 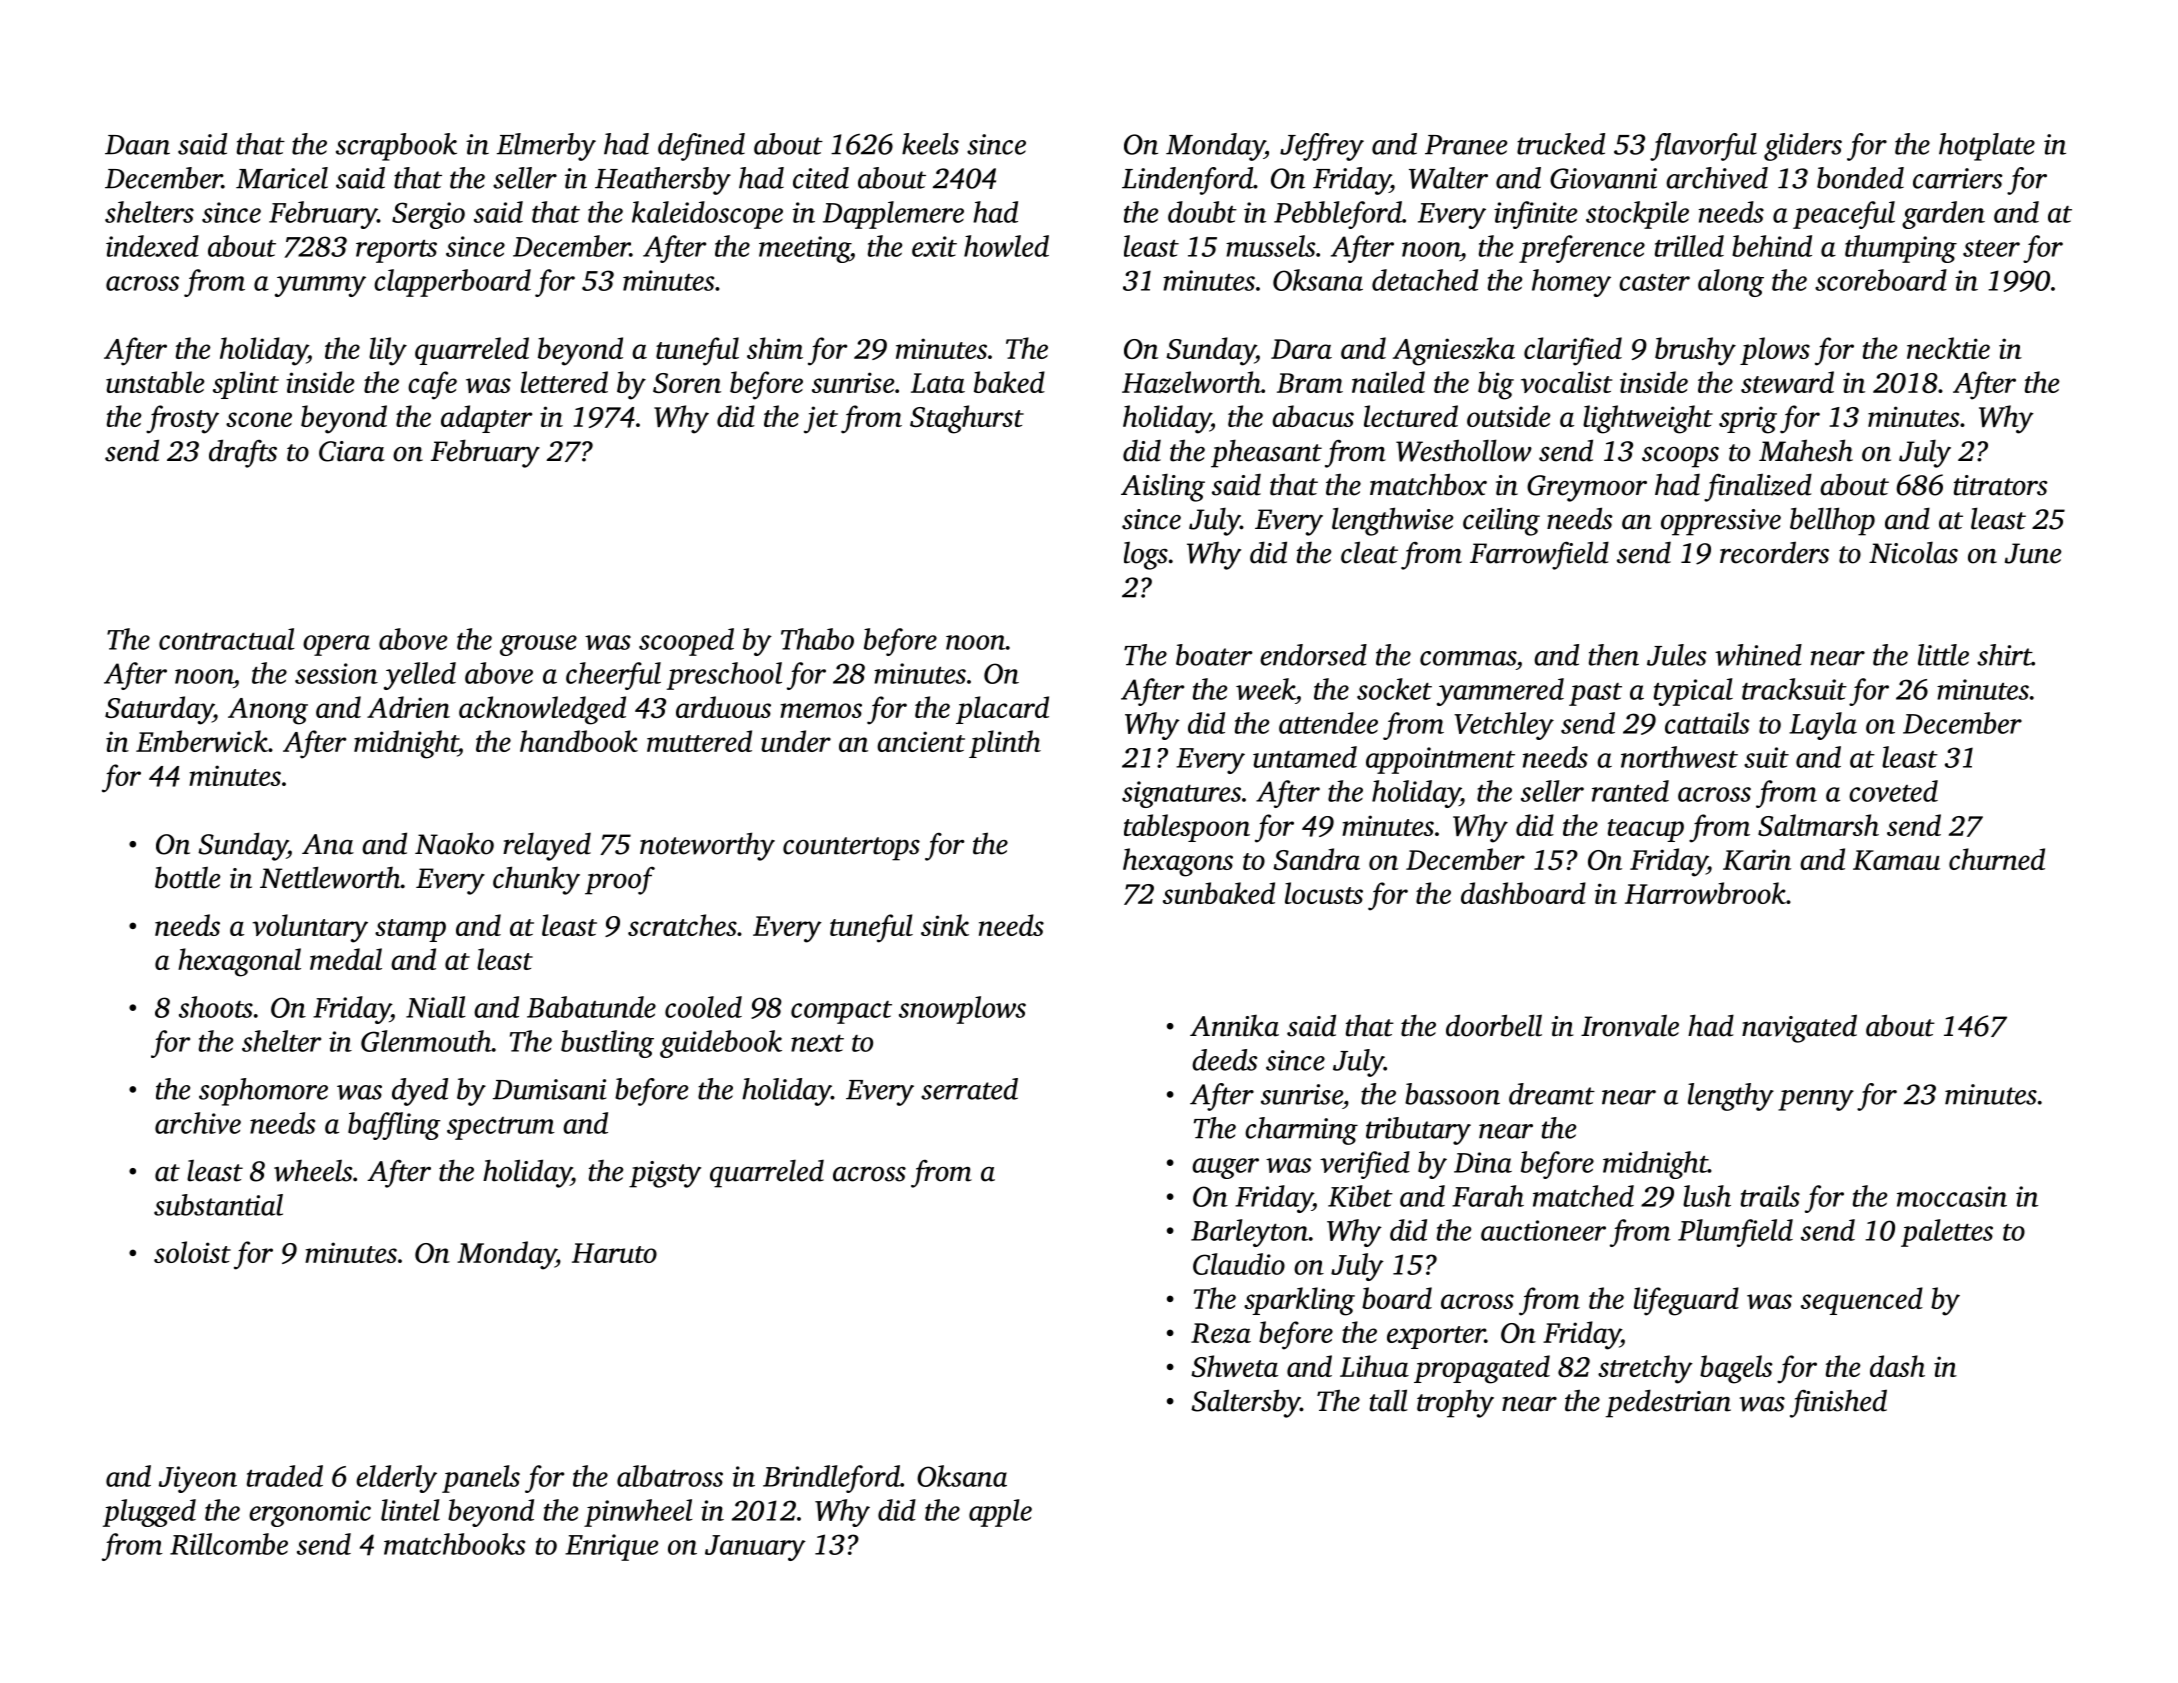 What do you see at coordinates (1324, 893) in the image?
I see `locusts` at bounding box center [1324, 893].
